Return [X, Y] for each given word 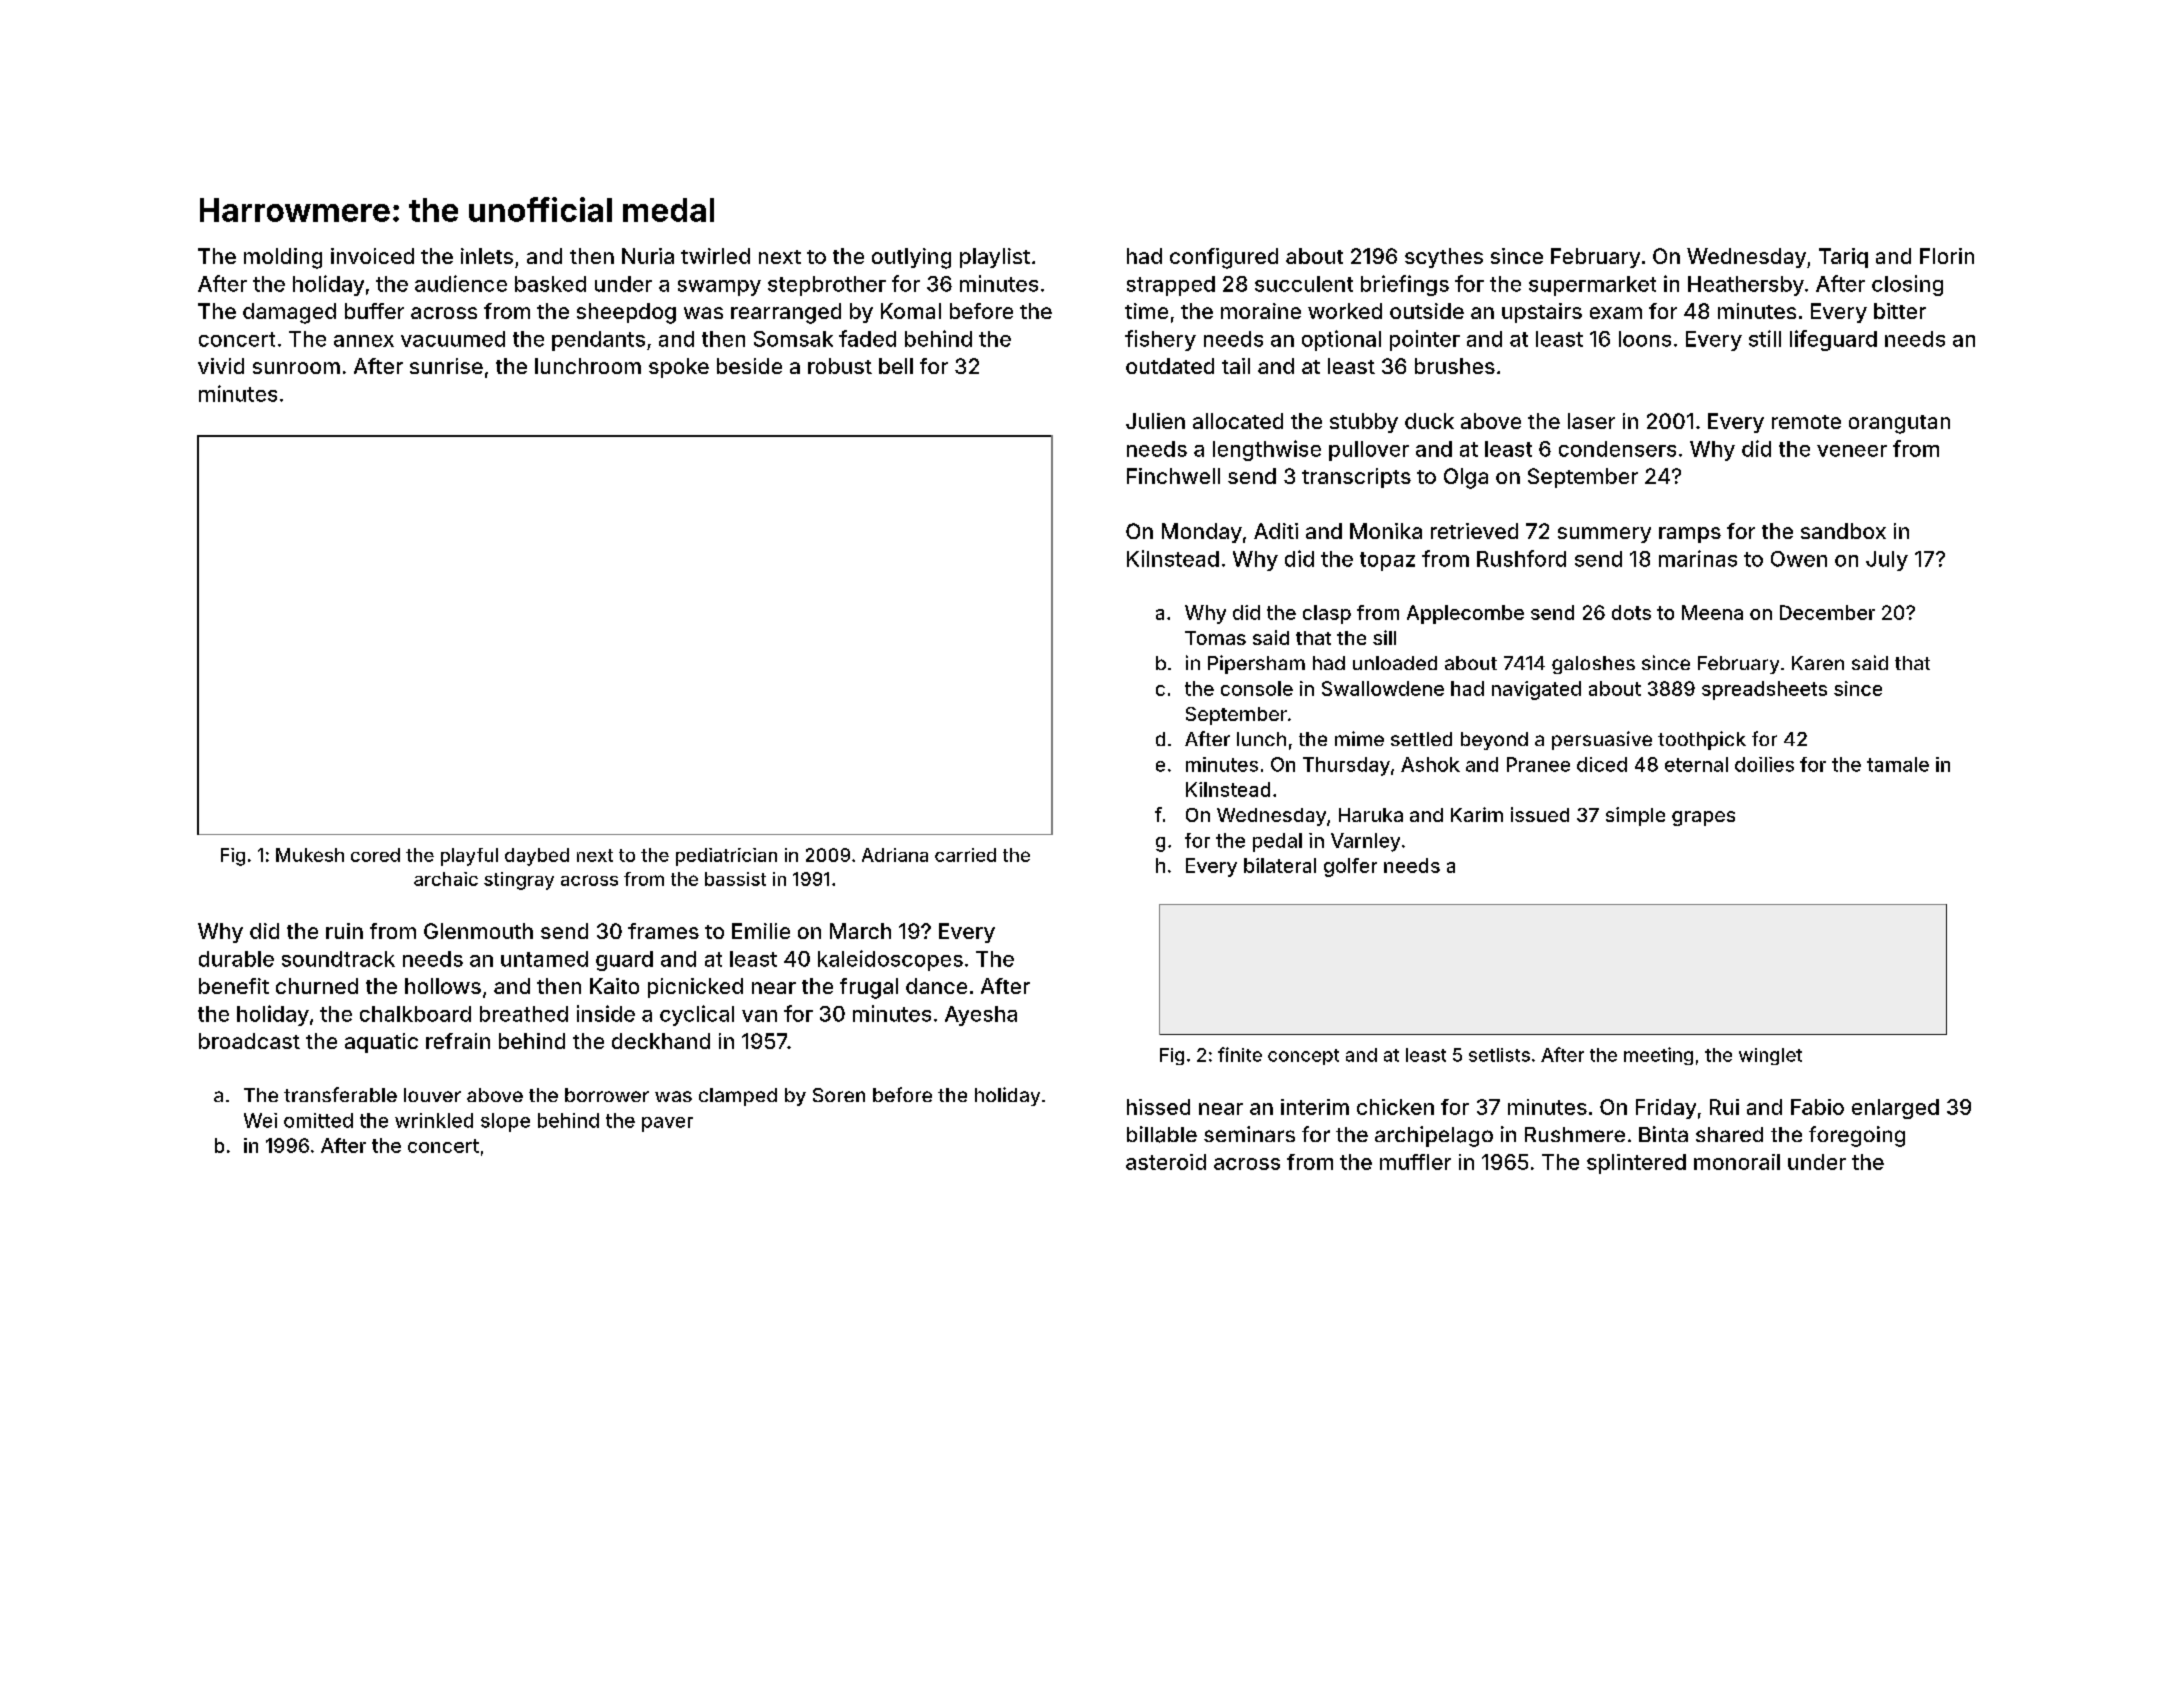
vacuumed [453, 339]
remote [1806, 422]
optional [1341, 340]
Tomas [1215, 638]
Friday [1666, 1109]
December [1827, 612]
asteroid [1166, 1162]
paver [667, 1124]
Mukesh [310, 855]
